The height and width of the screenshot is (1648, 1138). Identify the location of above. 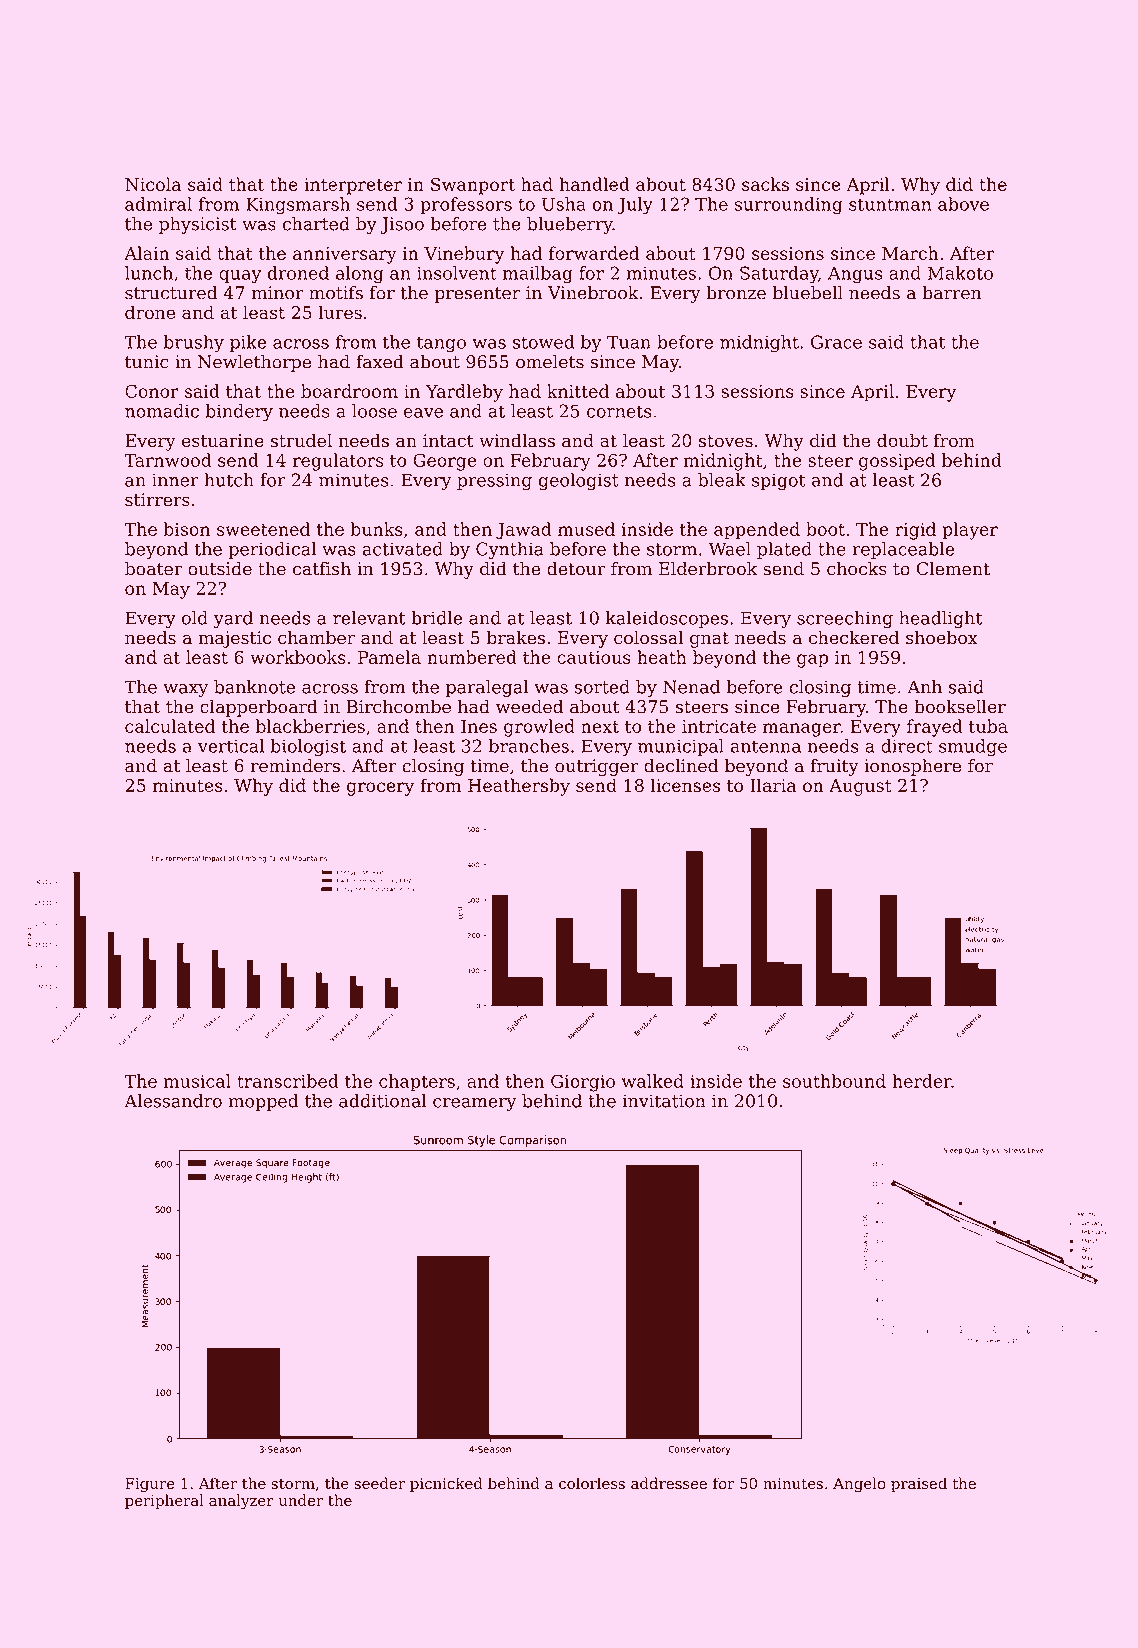
(963, 204).
